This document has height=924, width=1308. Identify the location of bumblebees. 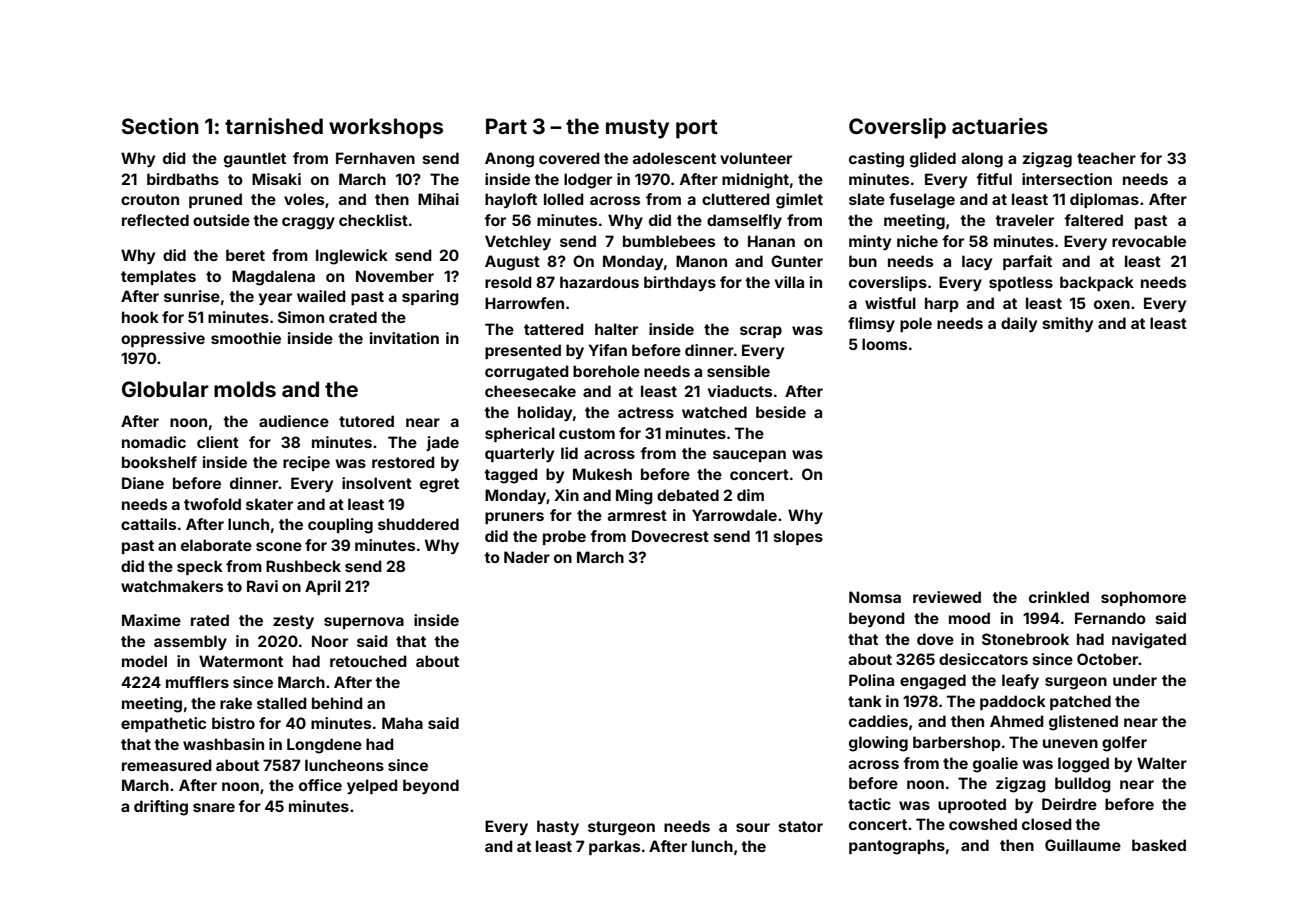
(669, 241).
